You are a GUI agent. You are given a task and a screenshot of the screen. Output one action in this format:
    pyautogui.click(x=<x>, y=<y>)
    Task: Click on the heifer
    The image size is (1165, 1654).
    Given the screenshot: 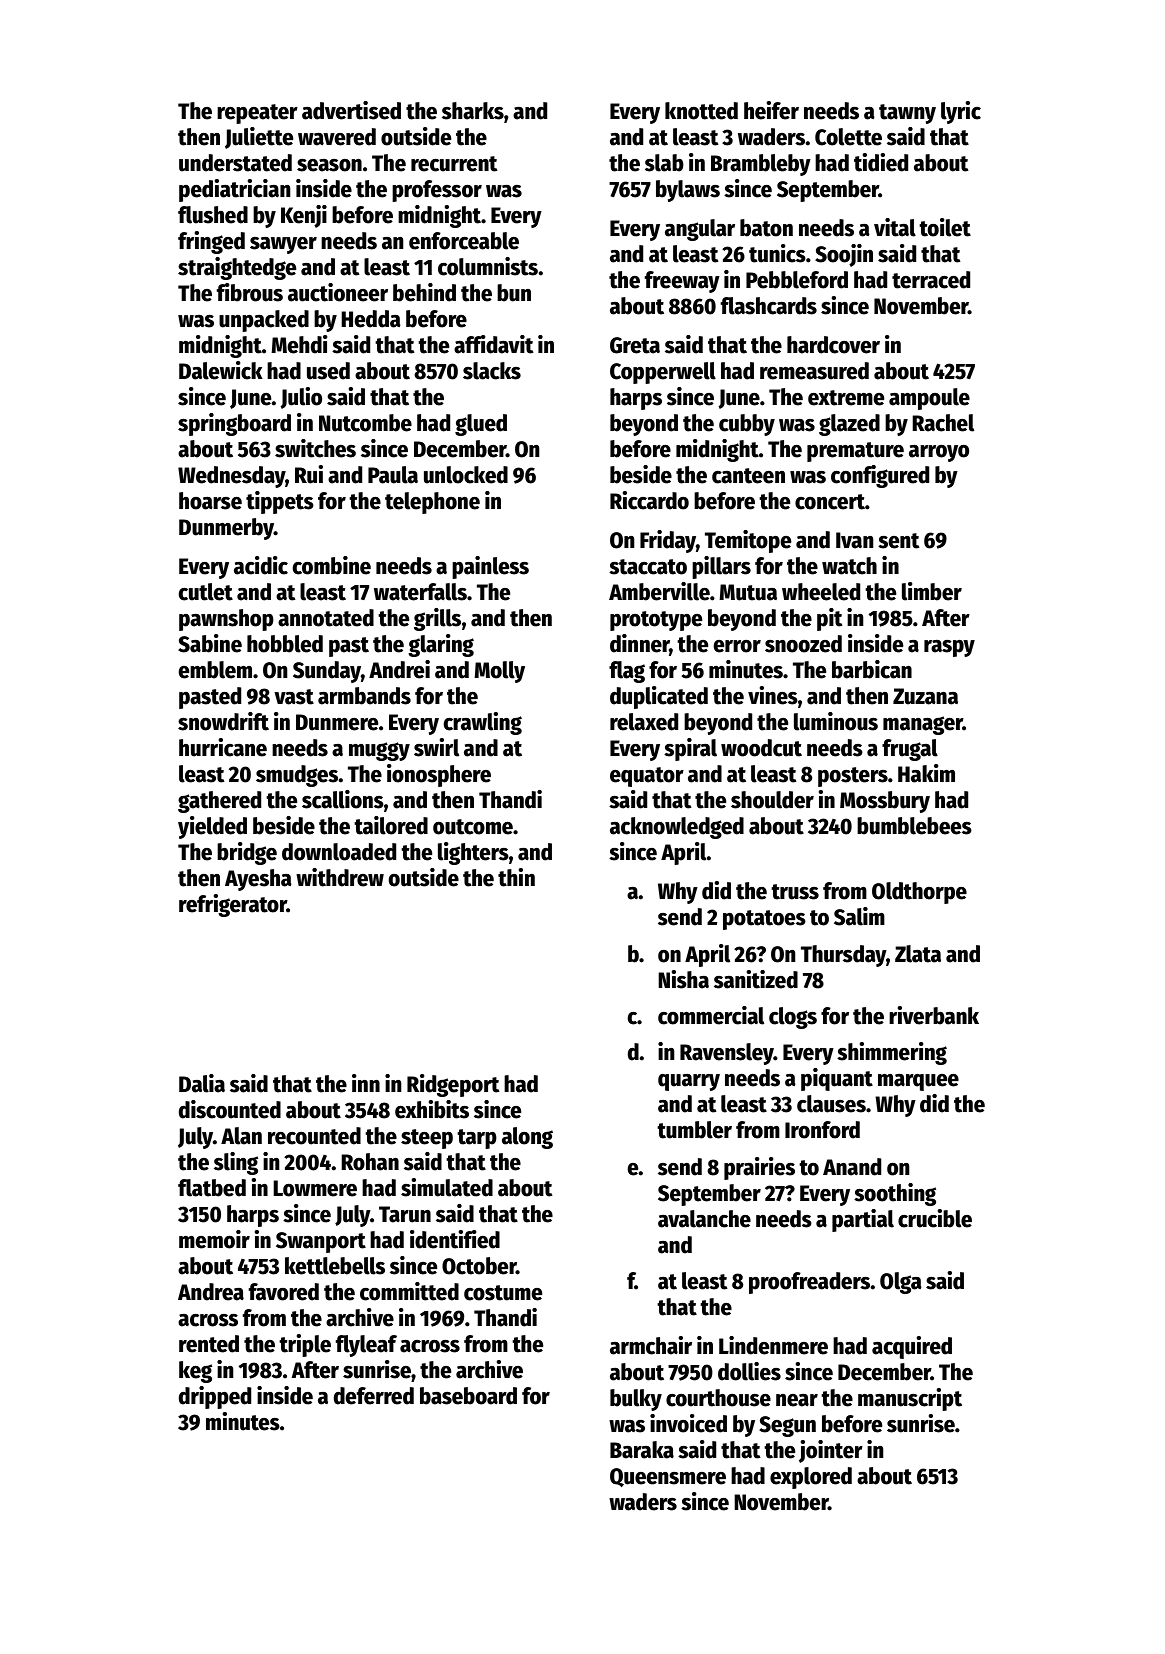 What is the action you would take?
    pyautogui.click(x=771, y=110)
